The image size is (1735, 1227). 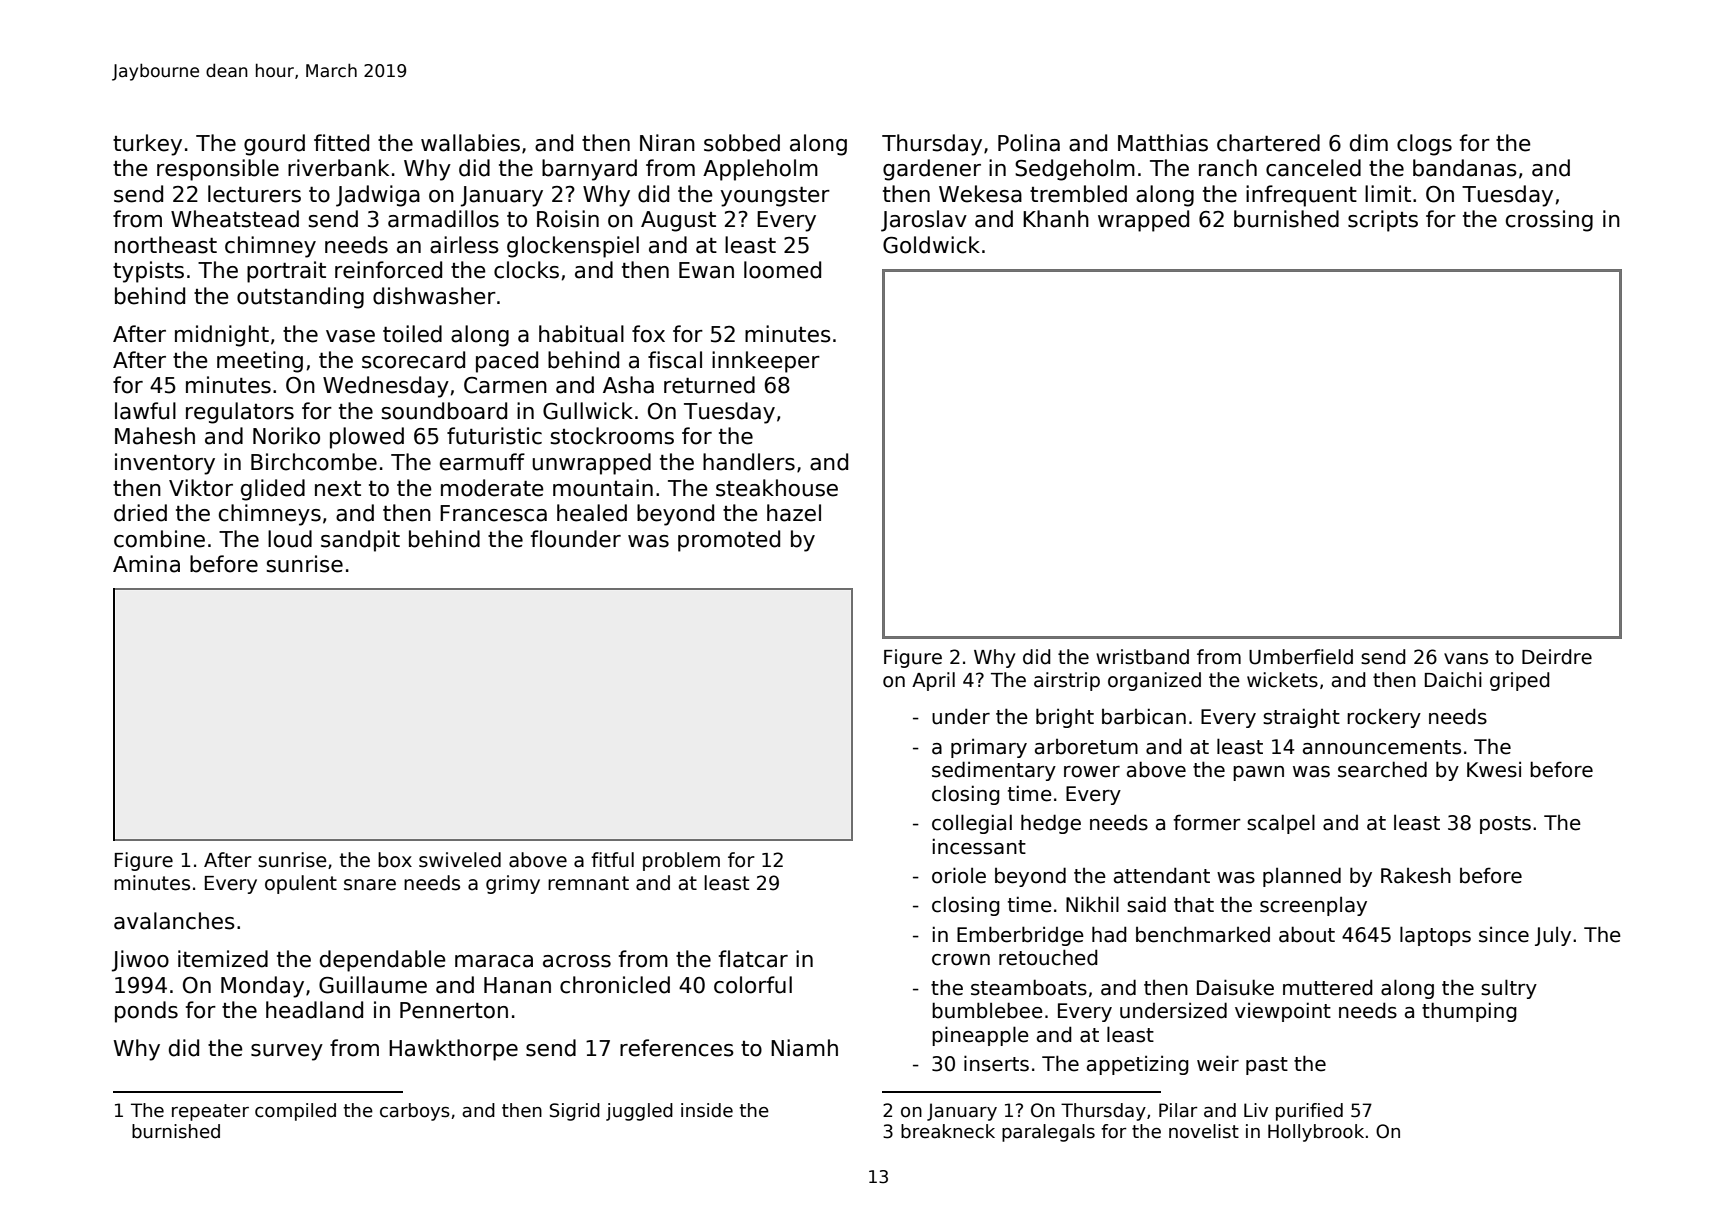 What do you see at coordinates (959, 875) in the page?
I see `oriole` at bounding box center [959, 875].
